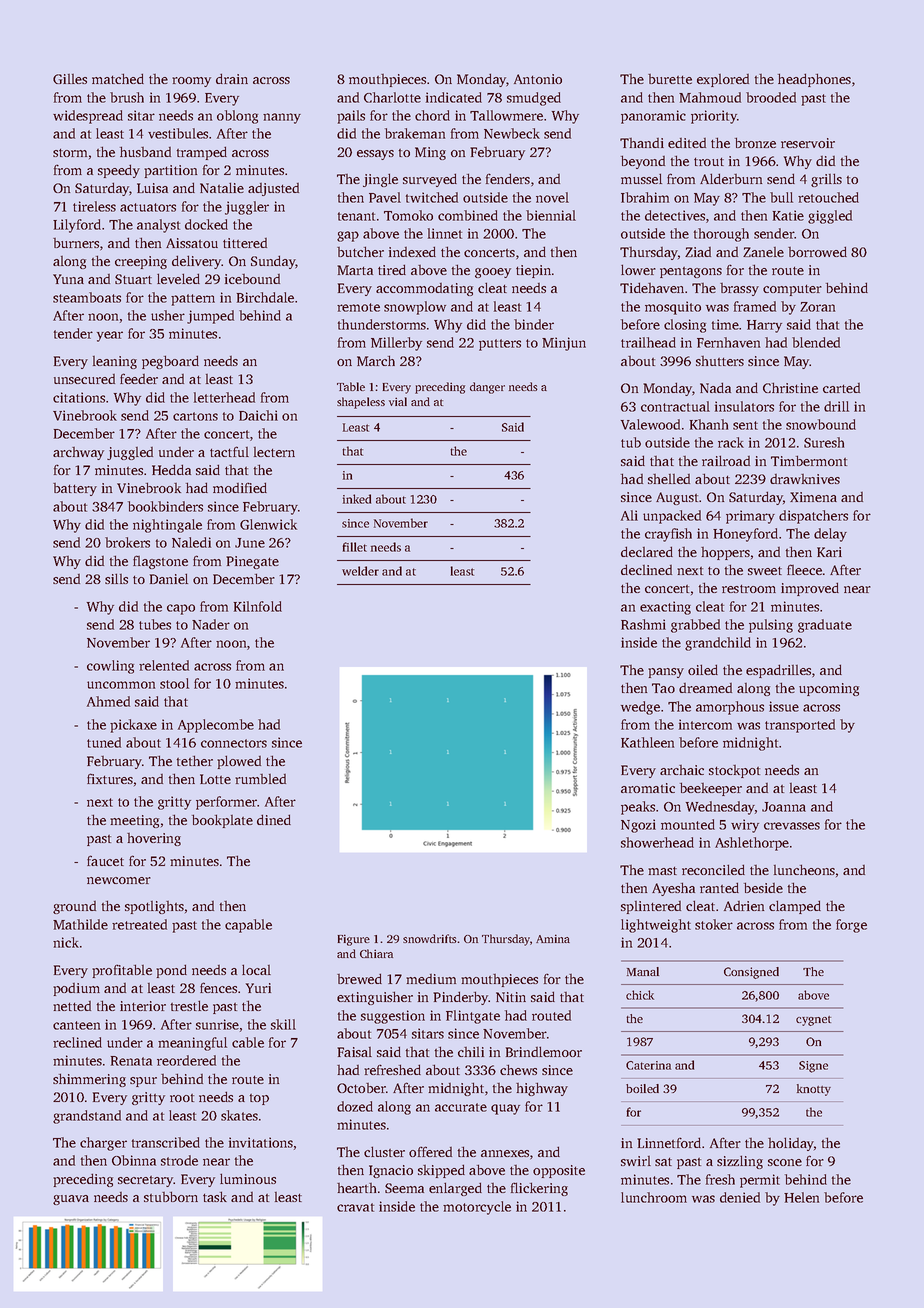 Image resolution: width=924 pixels, height=1308 pixels. I want to click on wedge, so click(640, 708).
